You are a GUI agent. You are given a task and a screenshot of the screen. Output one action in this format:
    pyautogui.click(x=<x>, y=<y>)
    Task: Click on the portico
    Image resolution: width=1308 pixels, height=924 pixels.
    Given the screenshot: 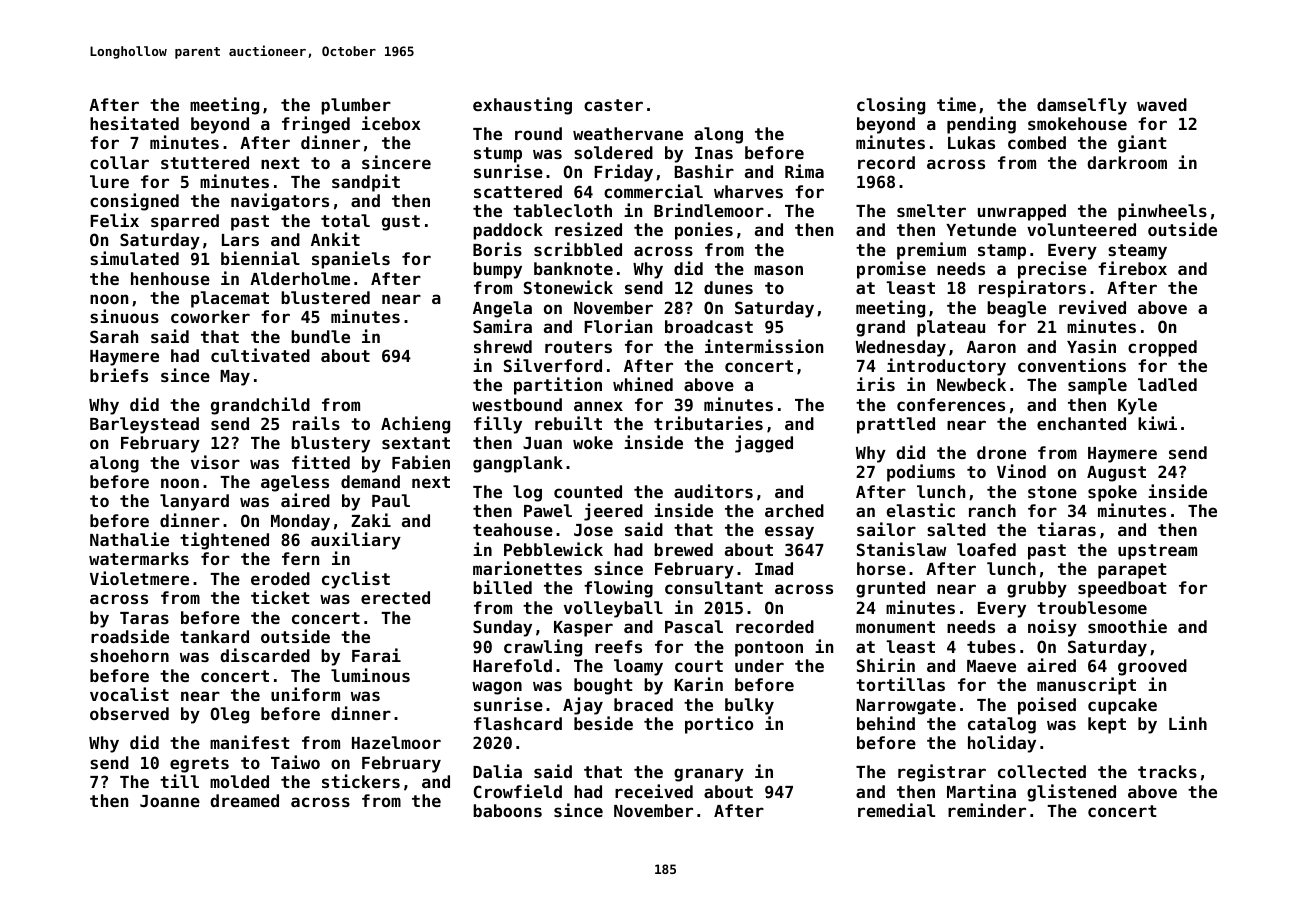 What is the action you would take?
    pyautogui.click(x=719, y=725)
